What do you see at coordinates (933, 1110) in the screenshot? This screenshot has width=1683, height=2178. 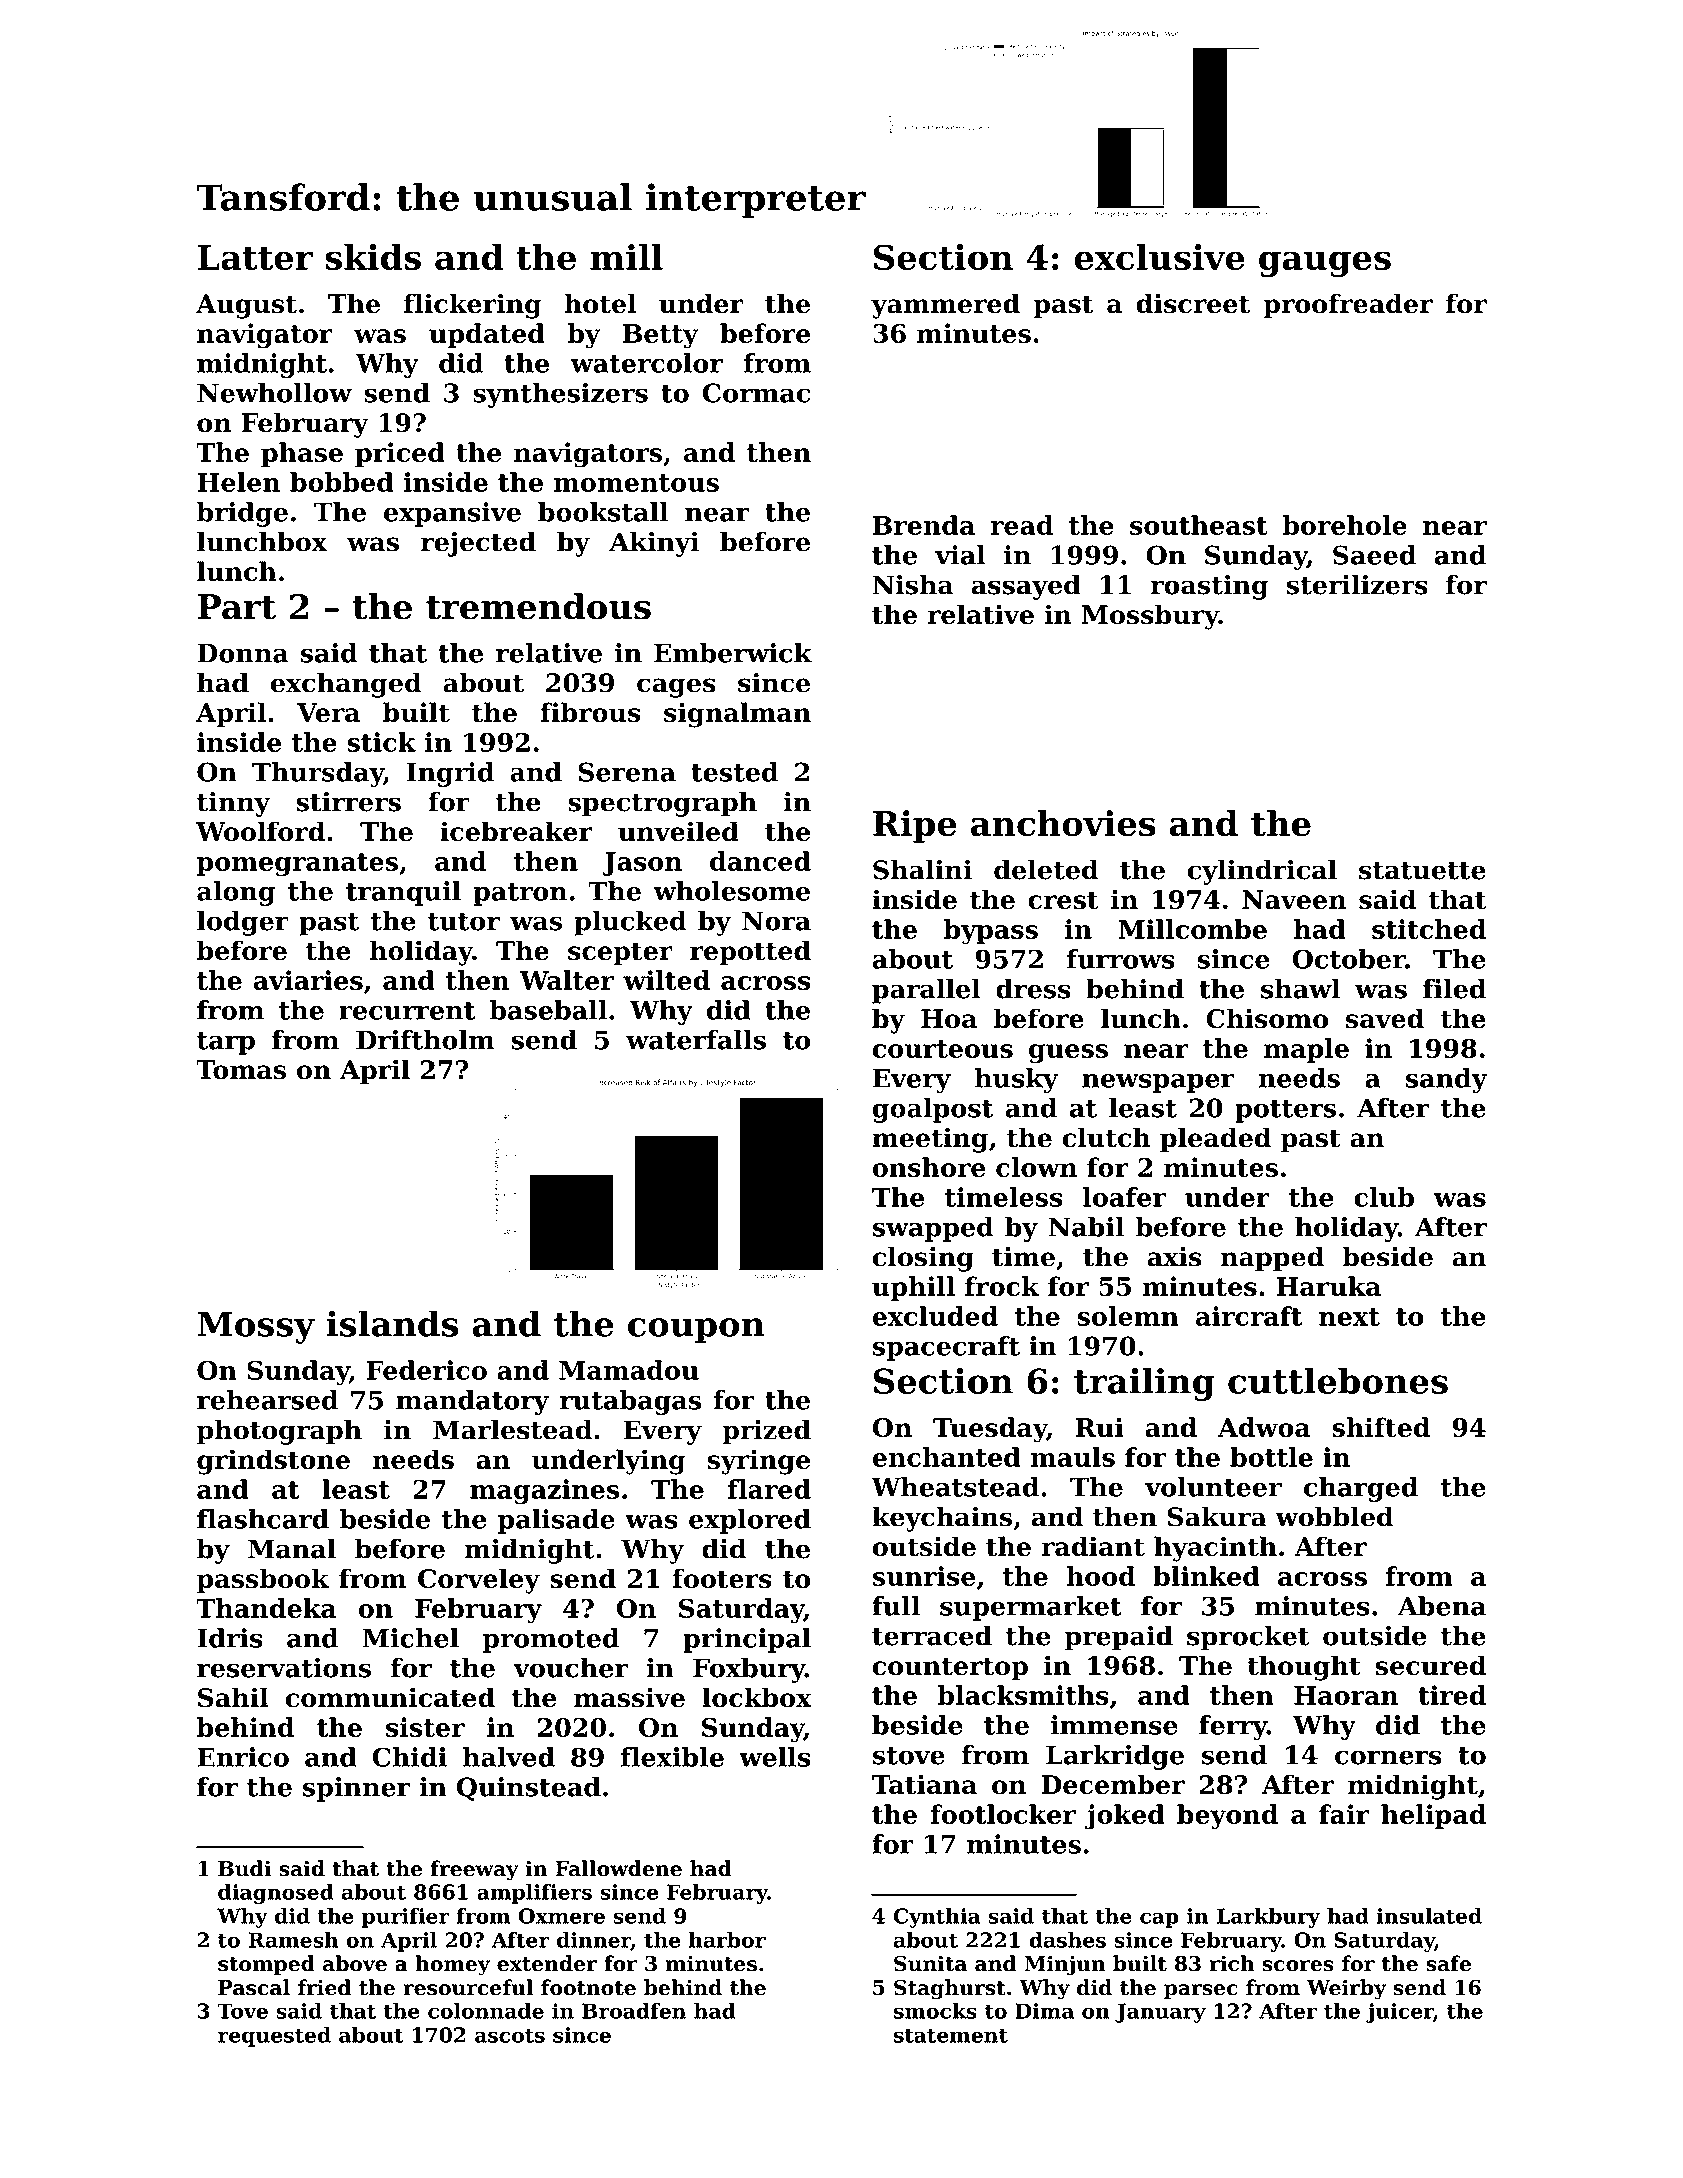 I see `goalpost` at bounding box center [933, 1110].
